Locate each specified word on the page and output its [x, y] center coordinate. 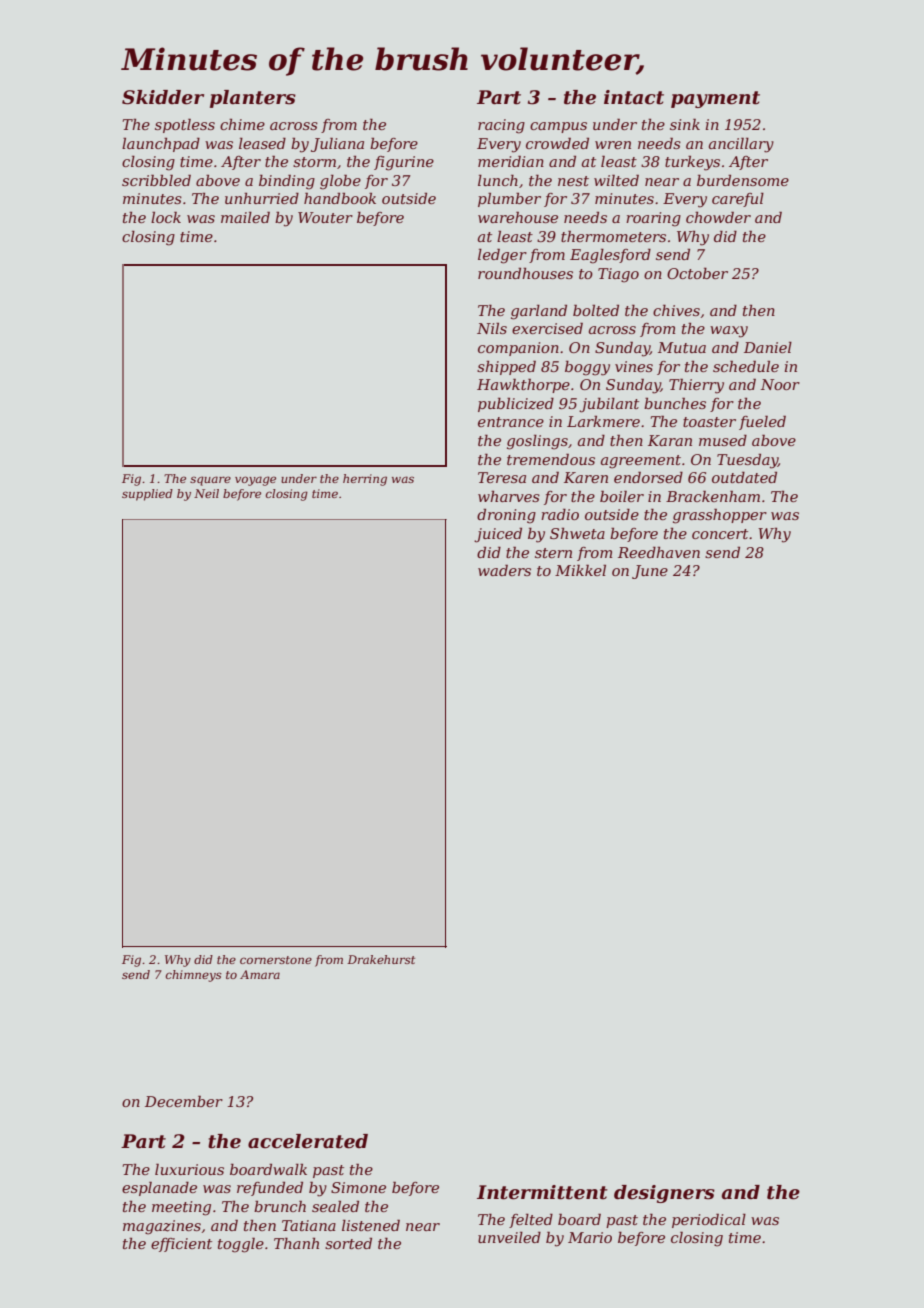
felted [531, 1220]
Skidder [163, 97]
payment [715, 99]
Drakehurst [381, 959]
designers [664, 1194]
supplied [147, 495]
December [184, 1101]
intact [634, 97]
